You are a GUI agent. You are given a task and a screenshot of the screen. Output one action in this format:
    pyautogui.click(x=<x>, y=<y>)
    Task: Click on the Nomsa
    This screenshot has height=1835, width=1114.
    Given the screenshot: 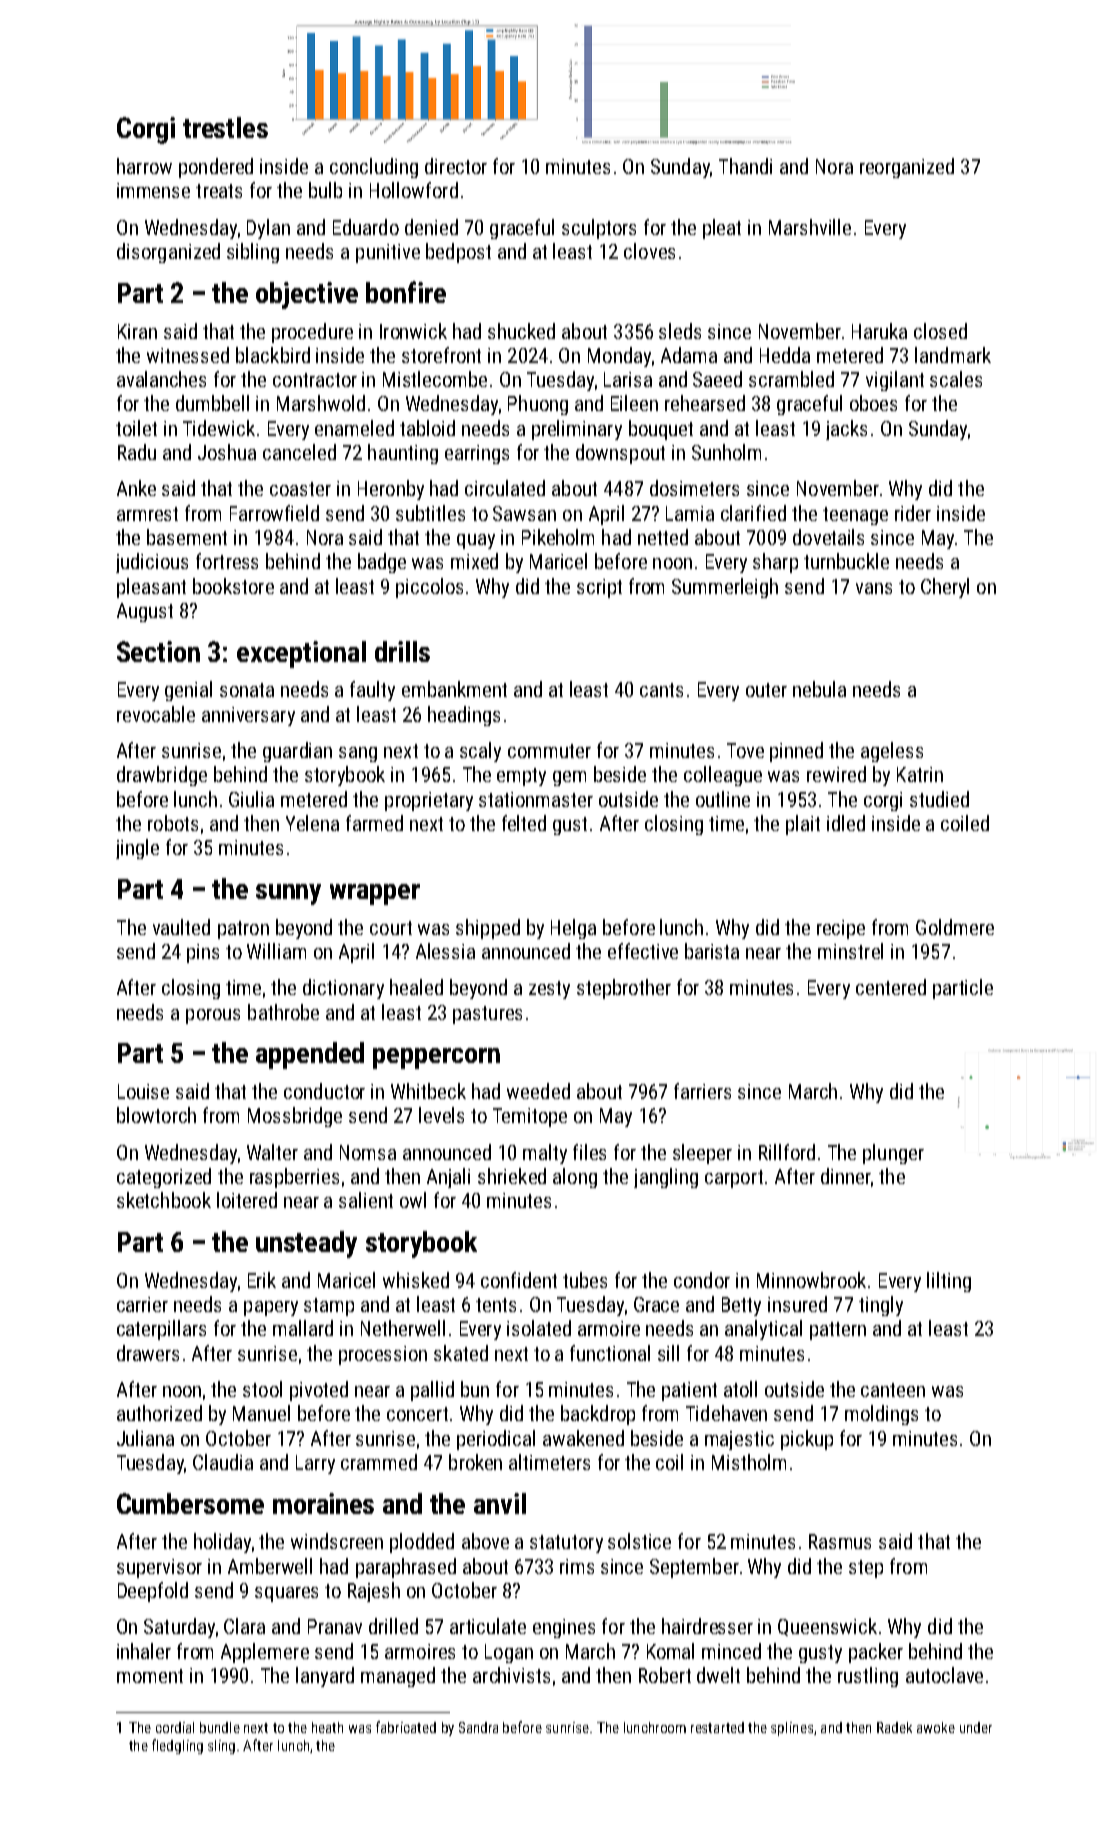 What is the action you would take?
    pyautogui.click(x=368, y=1152)
